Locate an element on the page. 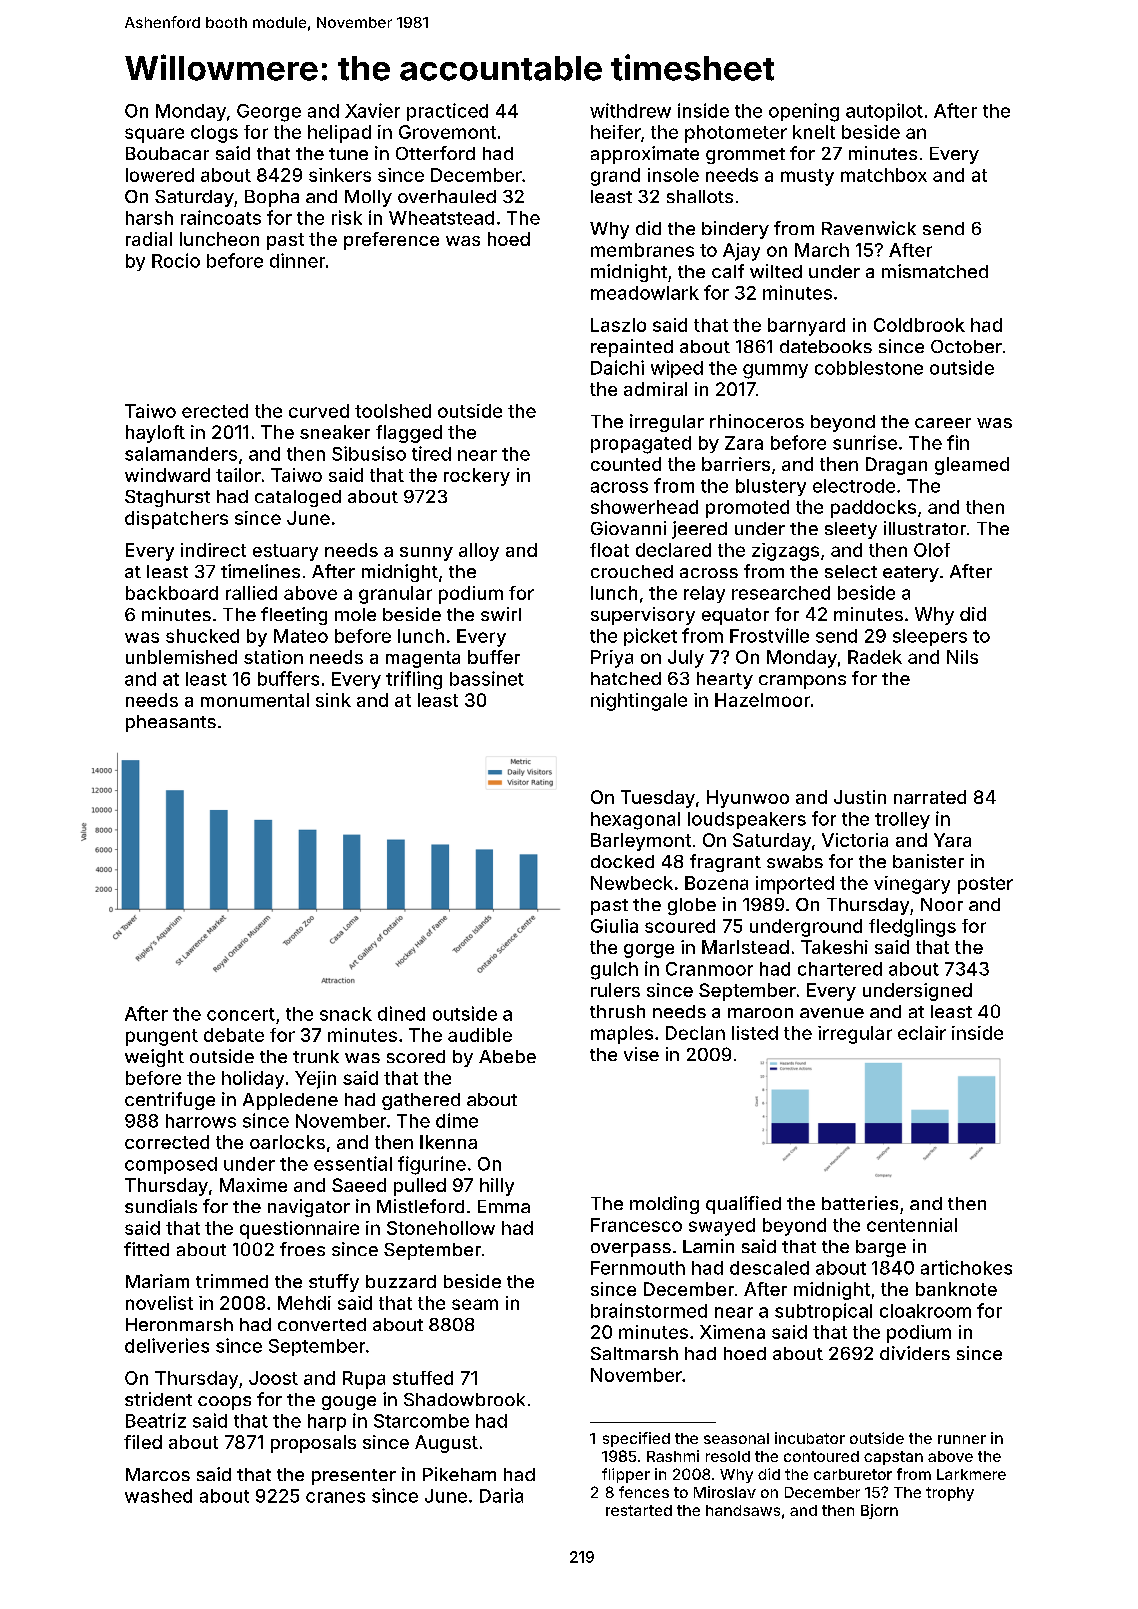 This page has height=1609, width=1138. hearty is located at coordinates (725, 680).
